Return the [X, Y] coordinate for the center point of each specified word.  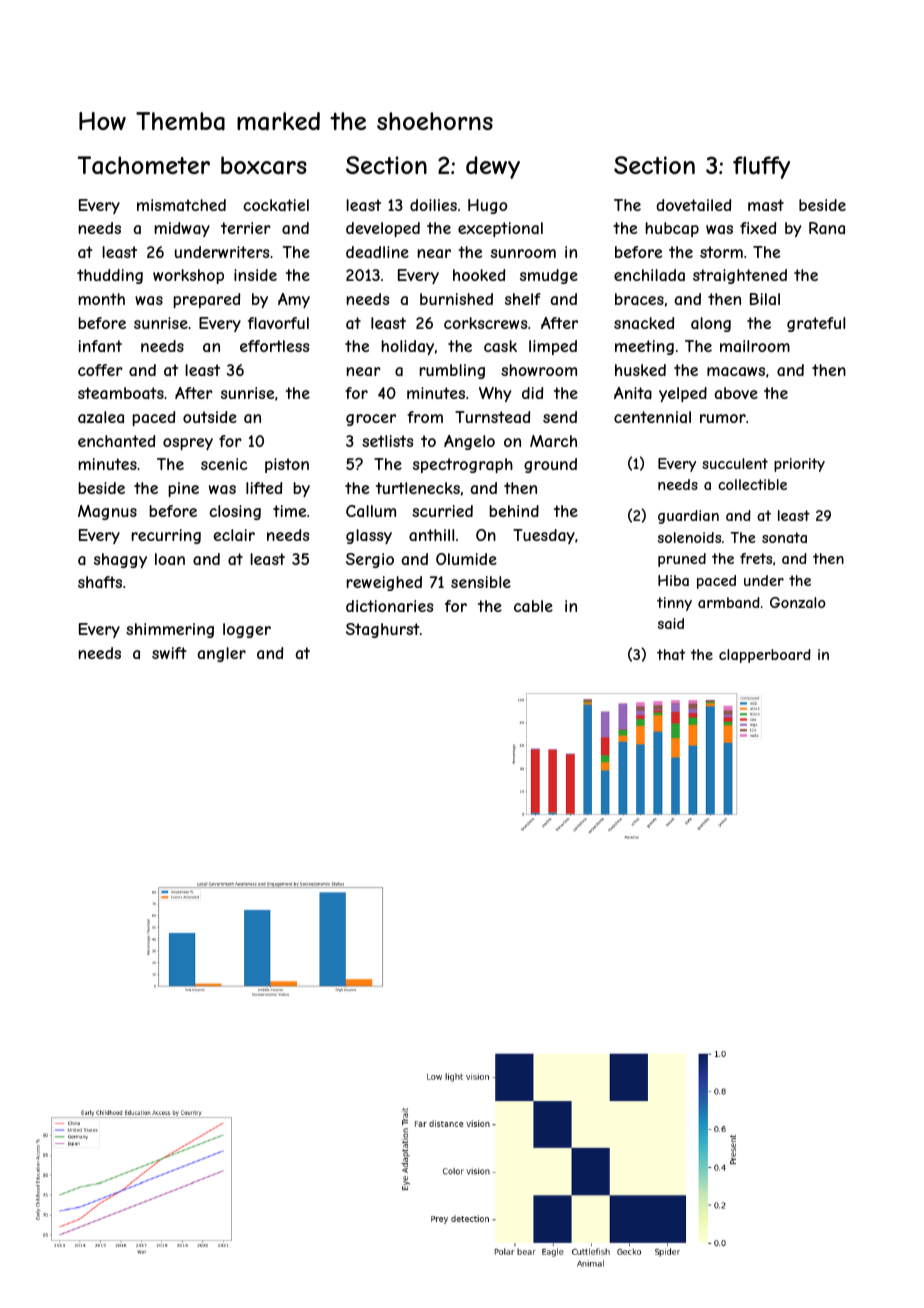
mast [766, 205]
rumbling [452, 371]
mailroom [755, 346]
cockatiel [276, 205]
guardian [688, 517]
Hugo [488, 206]
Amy [294, 300]
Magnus [107, 512]
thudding [110, 276]
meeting [644, 347]
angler [221, 654]
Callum [371, 511]
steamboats [121, 393]
